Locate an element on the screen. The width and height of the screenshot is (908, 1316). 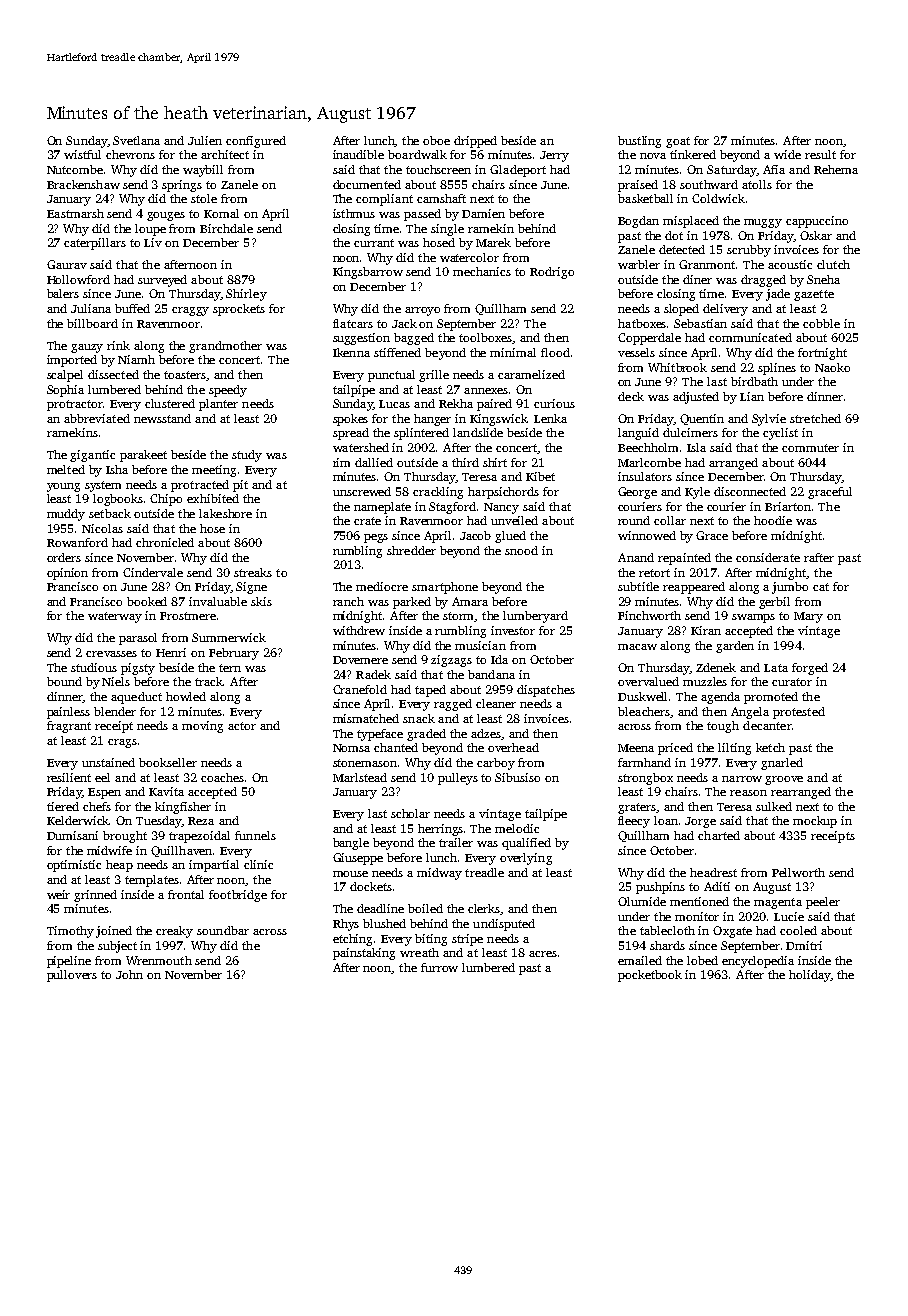
promoted is located at coordinates (771, 698).
